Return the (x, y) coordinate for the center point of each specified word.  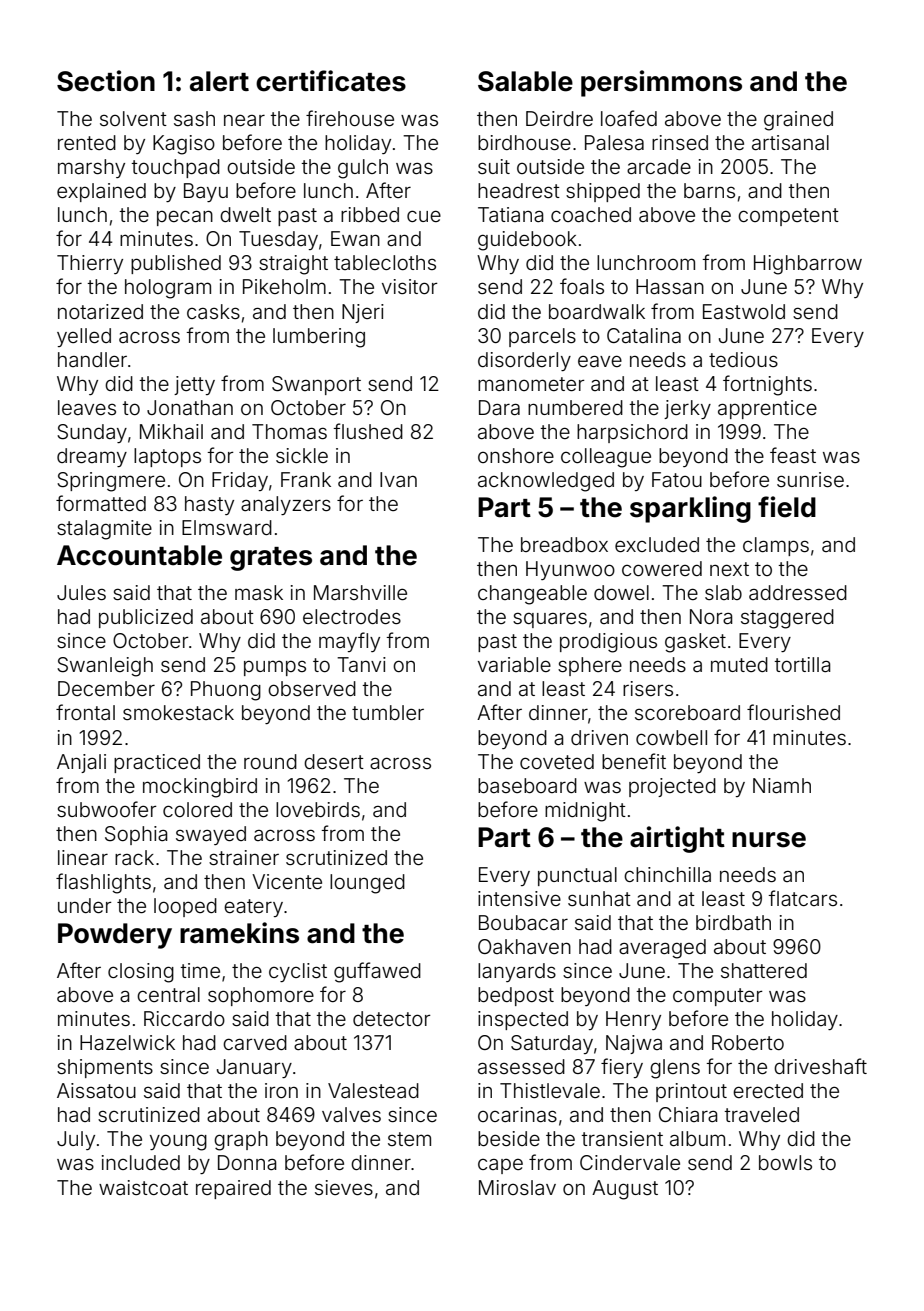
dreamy (92, 457)
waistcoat (143, 1187)
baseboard (527, 785)
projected (672, 787)
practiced (157, 763)
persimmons (661, 83)
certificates (331, 81)
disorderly (524, 361)
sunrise (810, 479)
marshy (91, 168)
